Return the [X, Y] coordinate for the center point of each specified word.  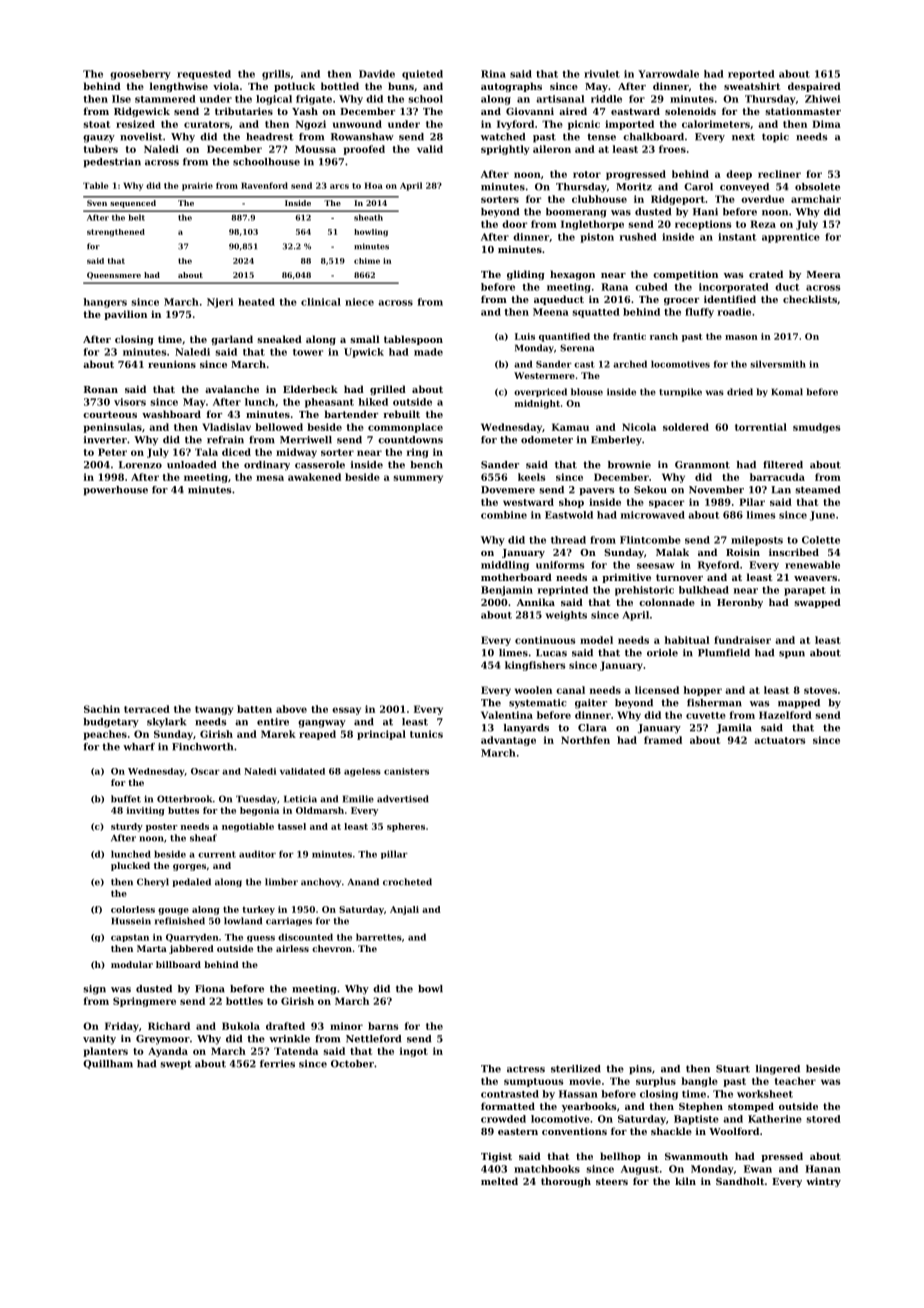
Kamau [570, 427]
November [716, 490]
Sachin [102, 709]
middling [505, 566]
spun [792, 655]
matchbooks [547, 1169]
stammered [165, 99]
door [514, 224]
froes [672, 149]
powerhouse [115, 491]
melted [499, 1181]
